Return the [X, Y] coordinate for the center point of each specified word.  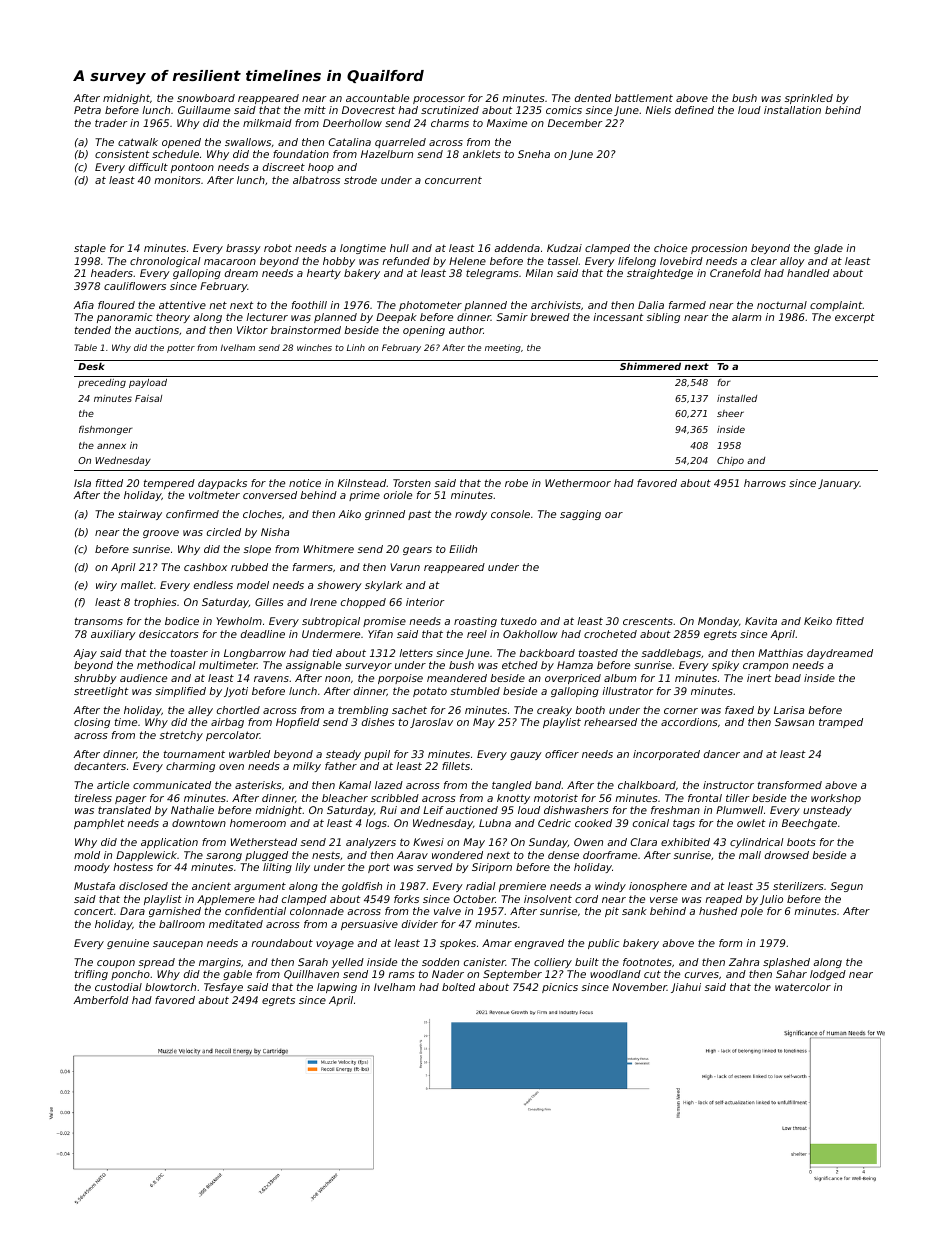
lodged [828, 975]
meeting [503, 348]
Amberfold [101, 1000]
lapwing [337, 988]
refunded [406, 261]
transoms [99, 621]
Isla [82, 483]
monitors [177, 180]
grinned [385, 515]
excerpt [855, 318]
